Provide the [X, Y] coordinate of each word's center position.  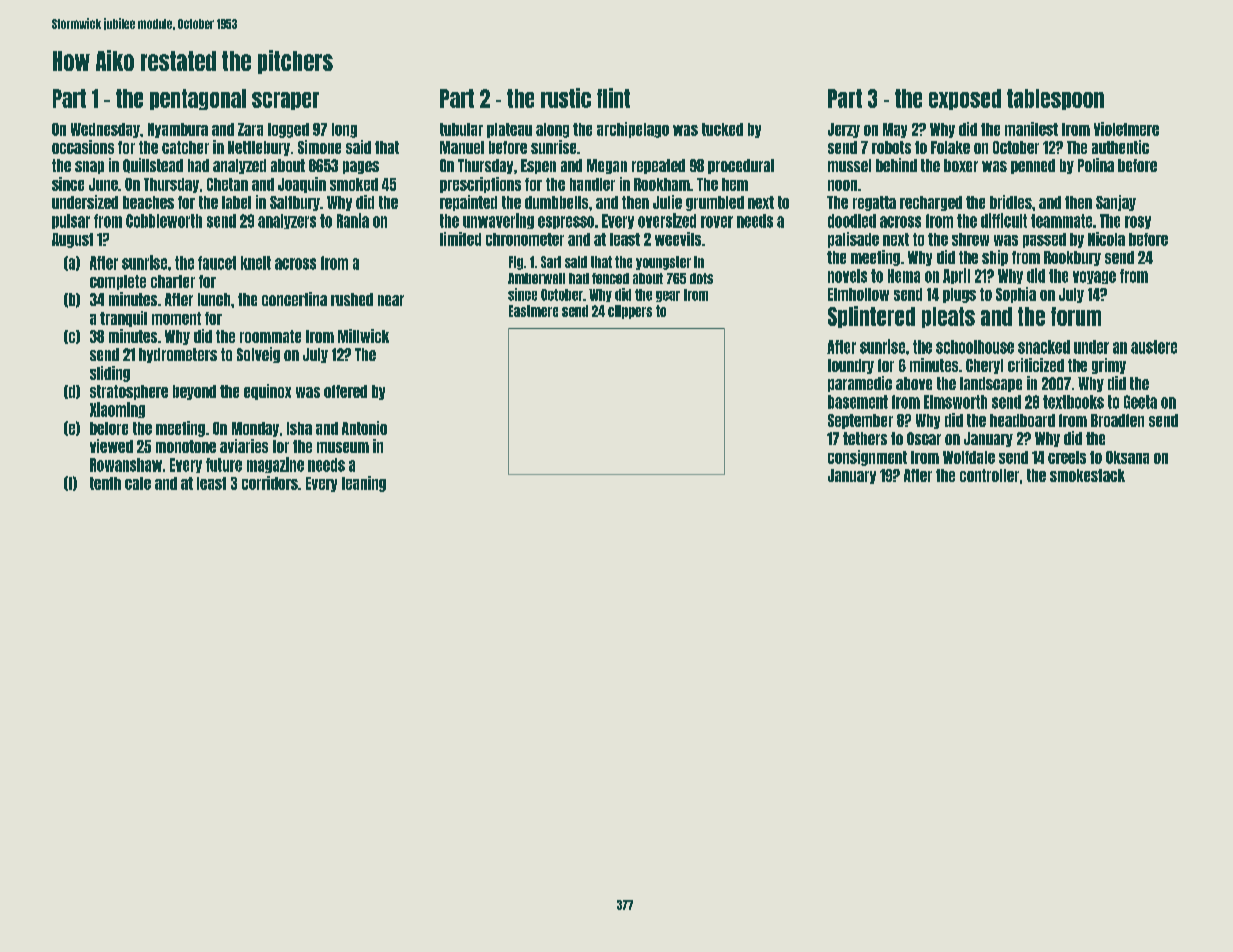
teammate [1061, 221]
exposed [965, 99]
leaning [364, 484]
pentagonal [198, 99]
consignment [867, 458]
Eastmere [533, 311]
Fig [516, 263]
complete [118, 282]
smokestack [1087, 475]
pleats [948, 317]
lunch [214, 299]
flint [613, 98]
